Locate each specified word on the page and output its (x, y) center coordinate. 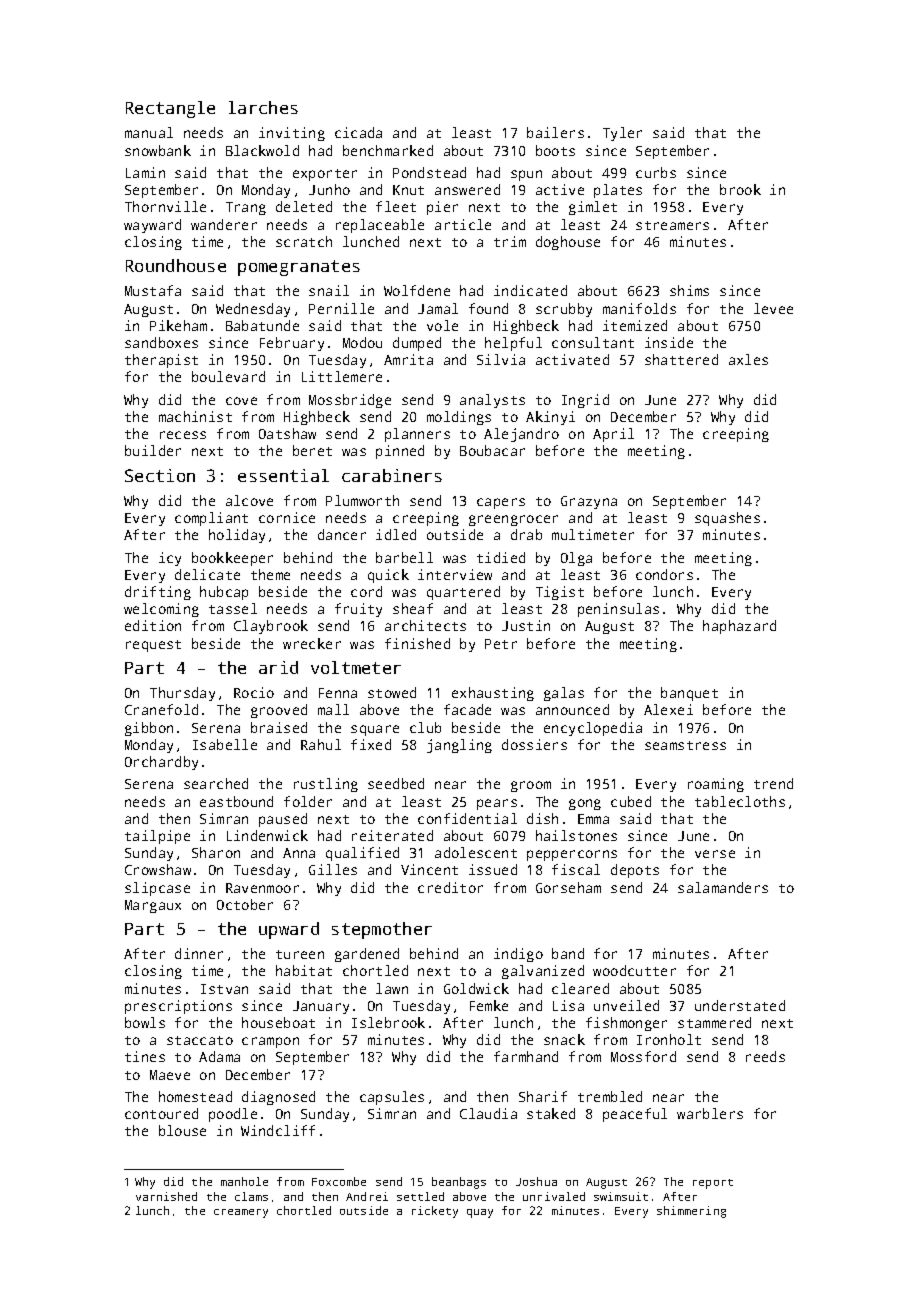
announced (572, 709)
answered (467, 189)
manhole (244, 1181)
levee (773, 308)
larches (263, 107)
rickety (435, 1212)
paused (283, 820)
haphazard (739, 627)
